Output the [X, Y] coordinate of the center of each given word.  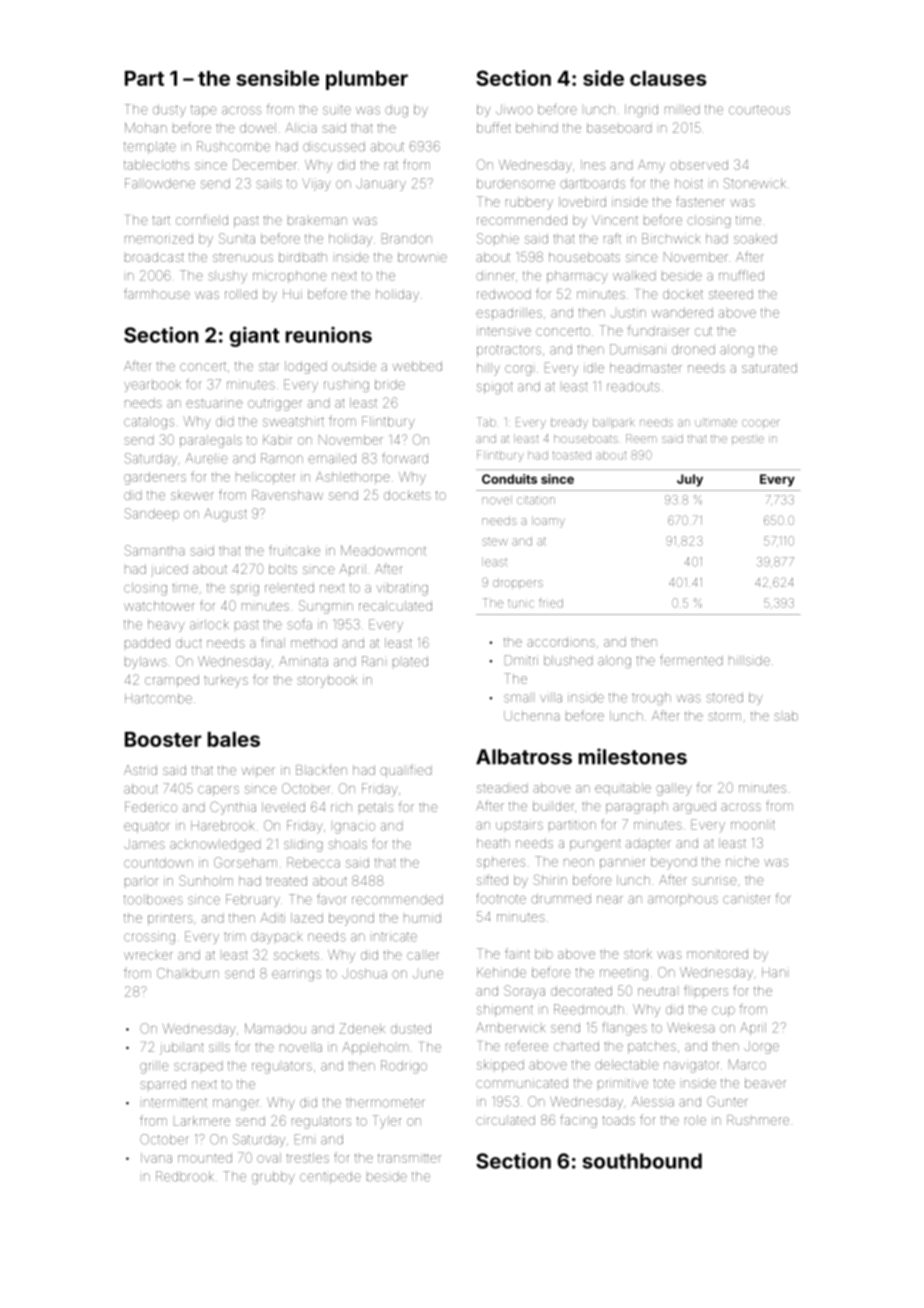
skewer [192, 495]
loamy [548, 522]
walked [634, 276]
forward [405, 458]
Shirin [550, 879]
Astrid [140, 770]
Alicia [301, 128]
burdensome [516, 183]
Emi [304, 1139]
